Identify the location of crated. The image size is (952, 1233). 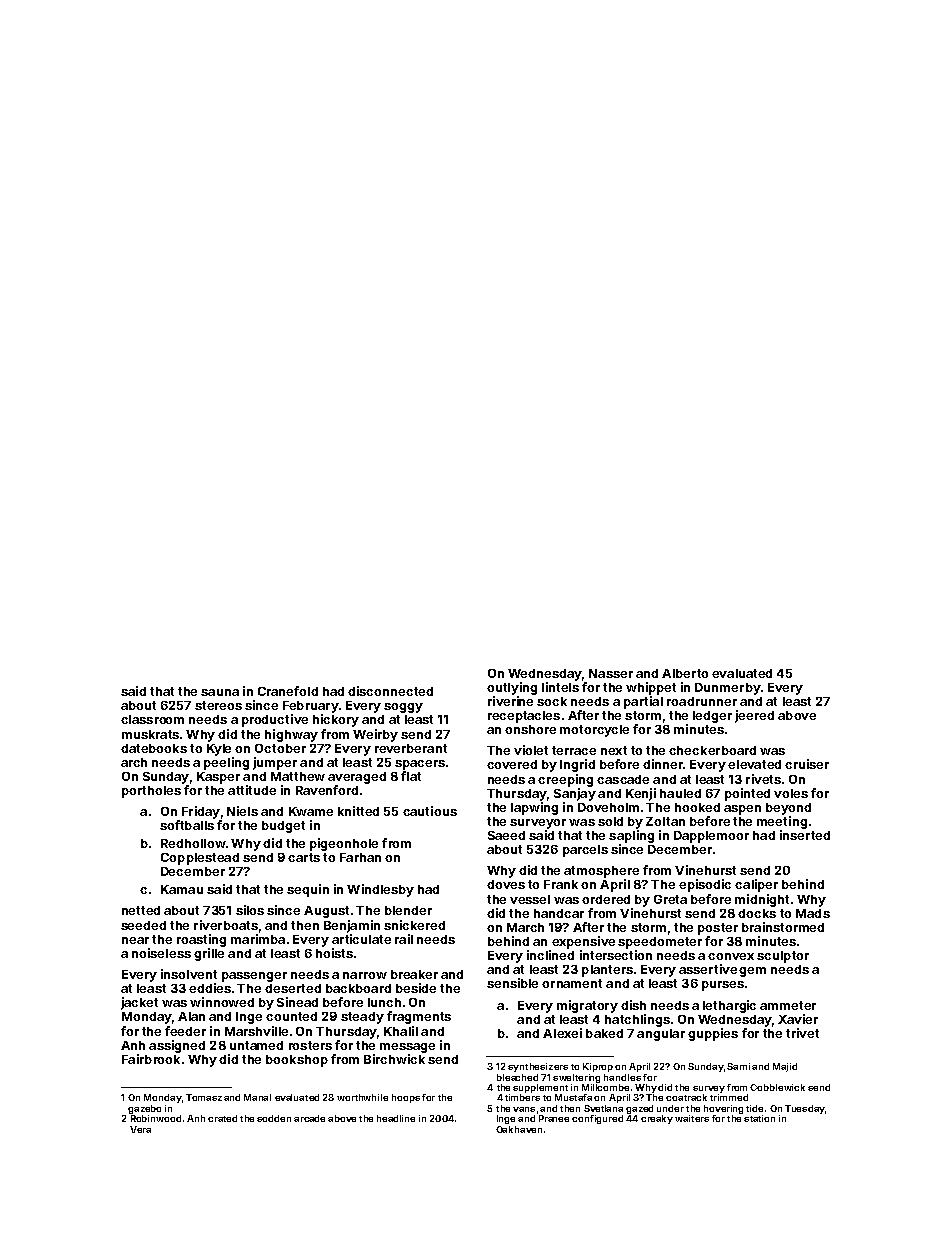
(222, 1118).
